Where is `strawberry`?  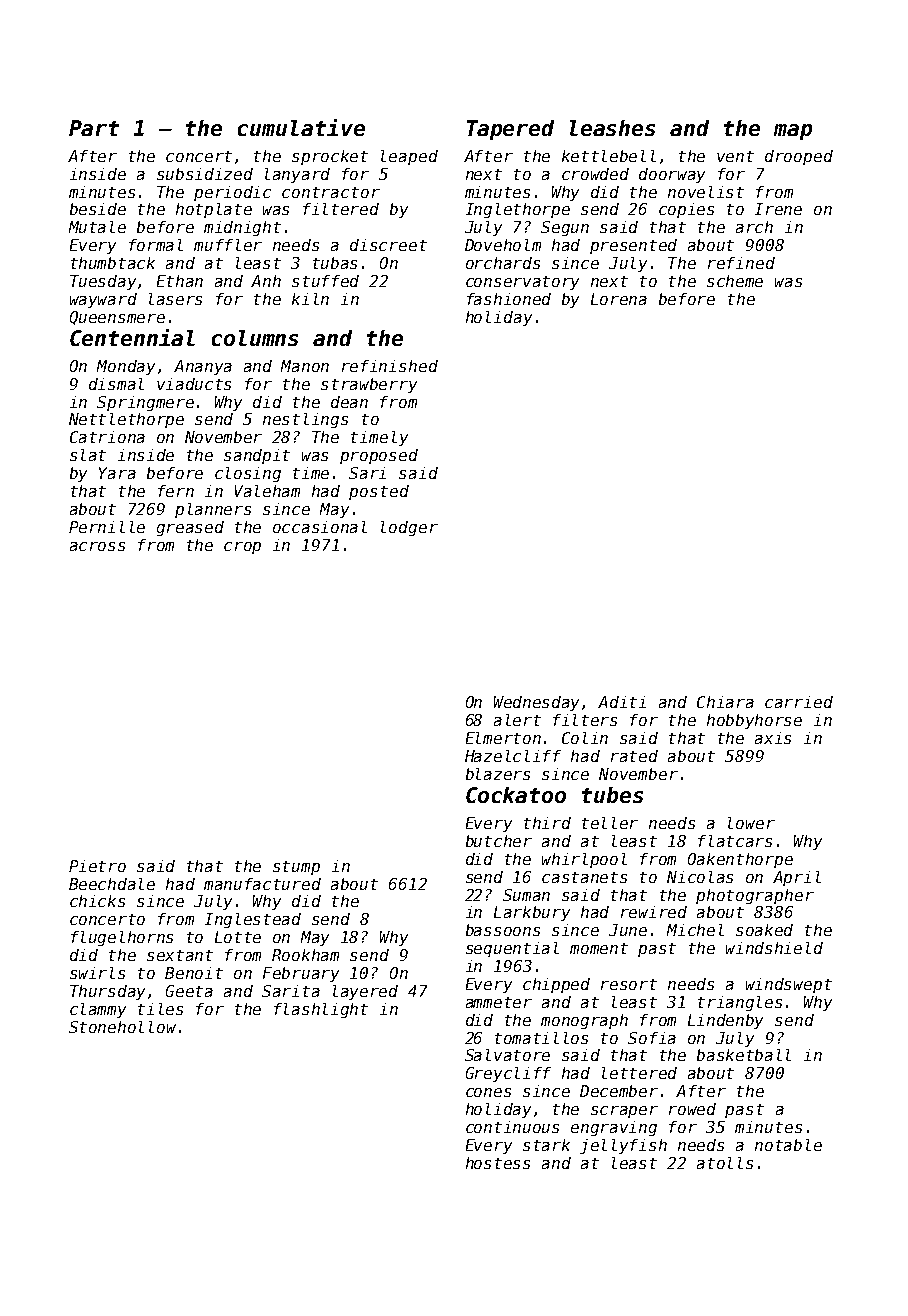 strawberry is located at coordinates (369, 385).
